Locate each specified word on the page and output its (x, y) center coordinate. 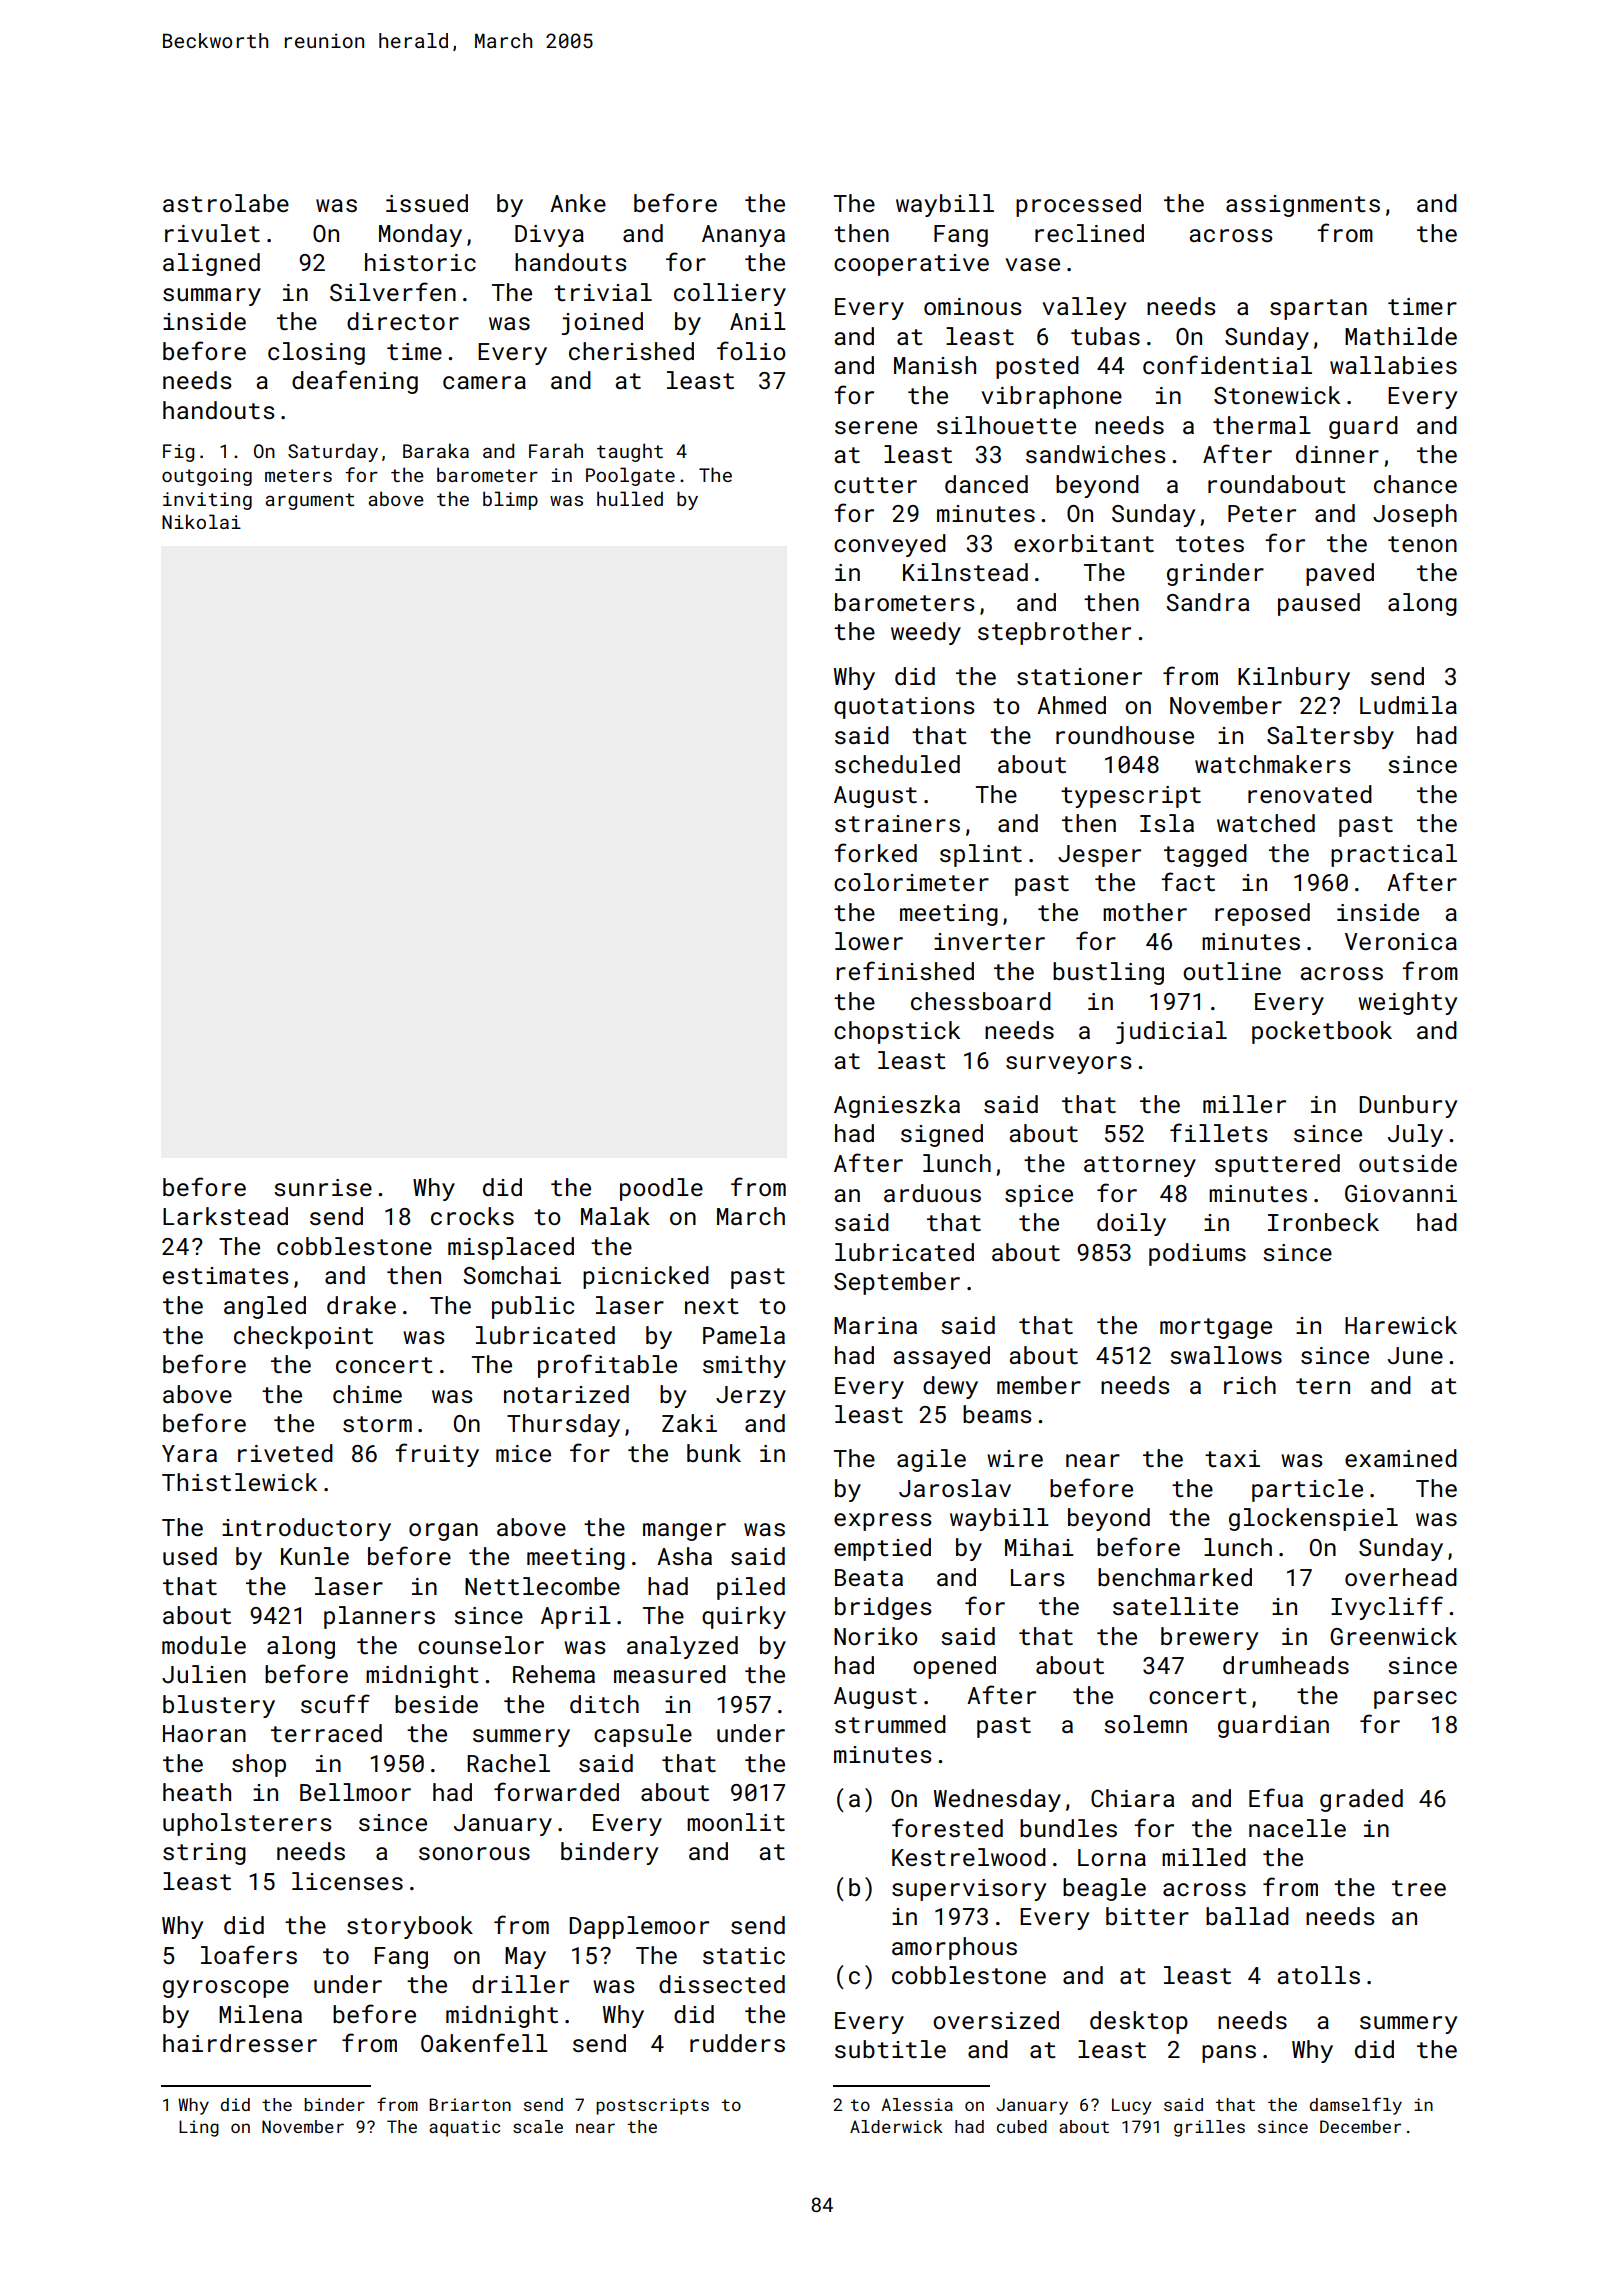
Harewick (1401, 1325)
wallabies (1393, 365)
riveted (285, 1453)
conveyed (890, 545)
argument (309, 501)
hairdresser (240, 2043)
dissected (722, 1984)
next (712, 1306)
